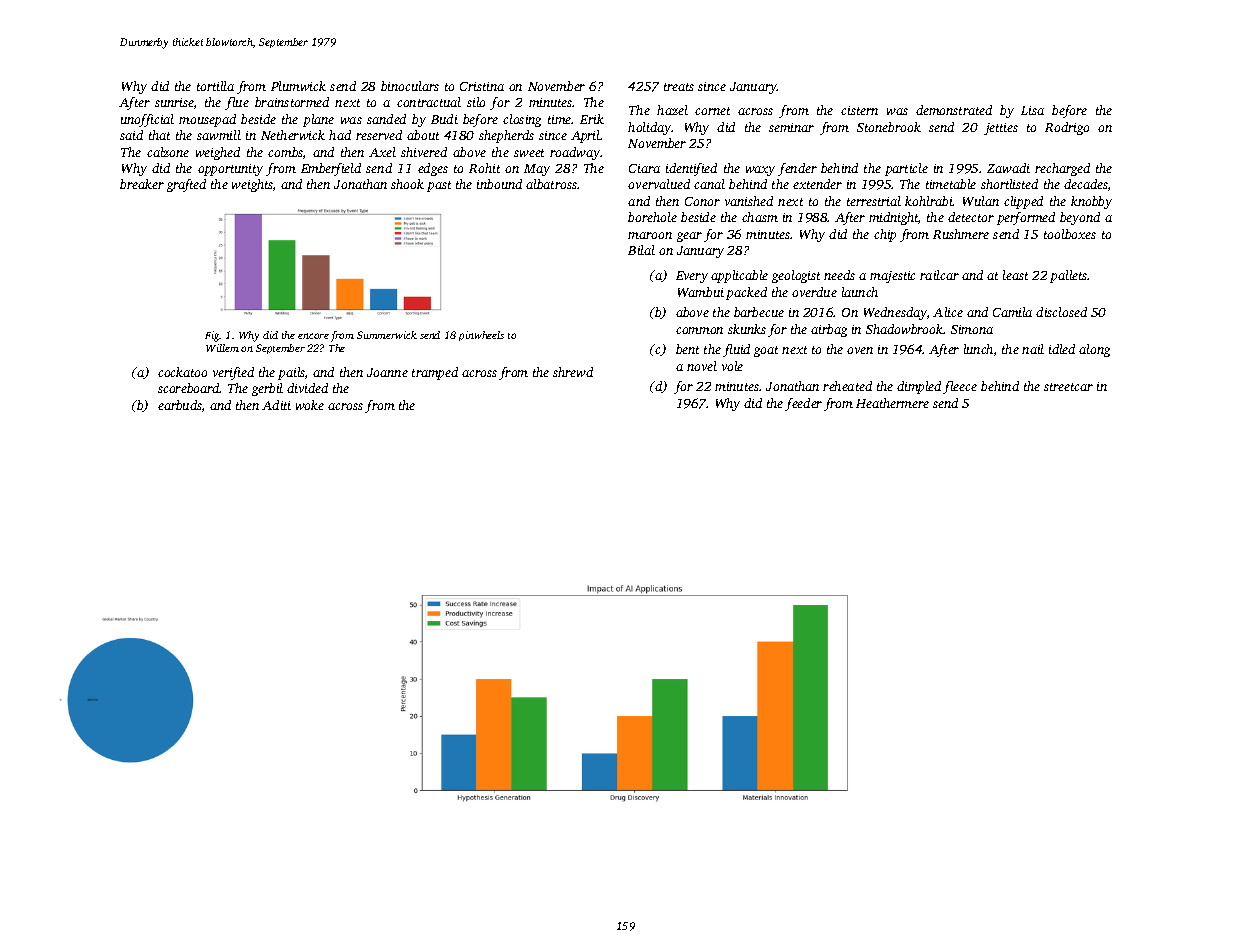 This screenshot has width=1233, height=952. Describe the element at coordinates (573, 372) in the screenshot. I see `shrewd` at that location.
